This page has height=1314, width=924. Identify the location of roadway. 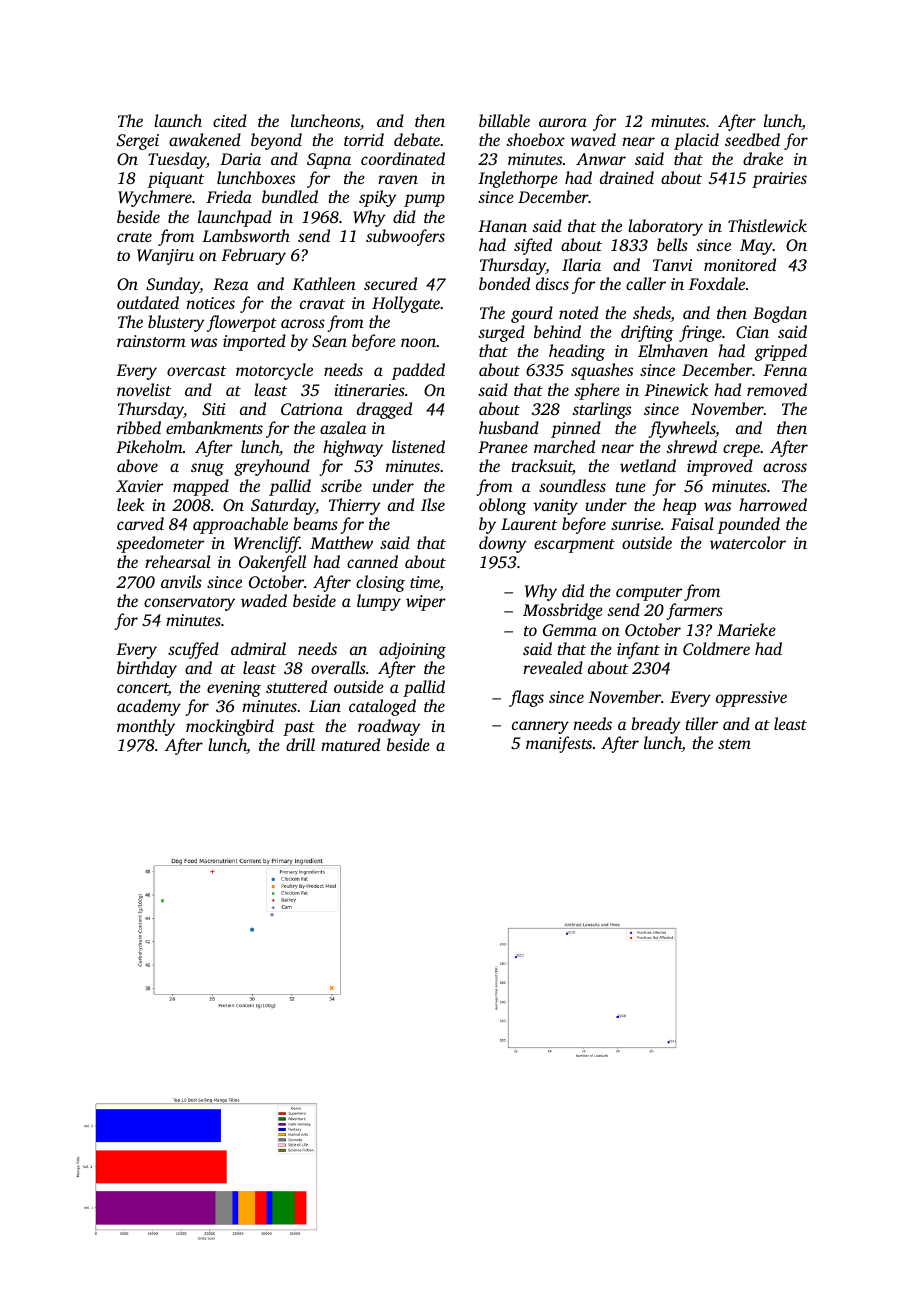
(389, 727).
